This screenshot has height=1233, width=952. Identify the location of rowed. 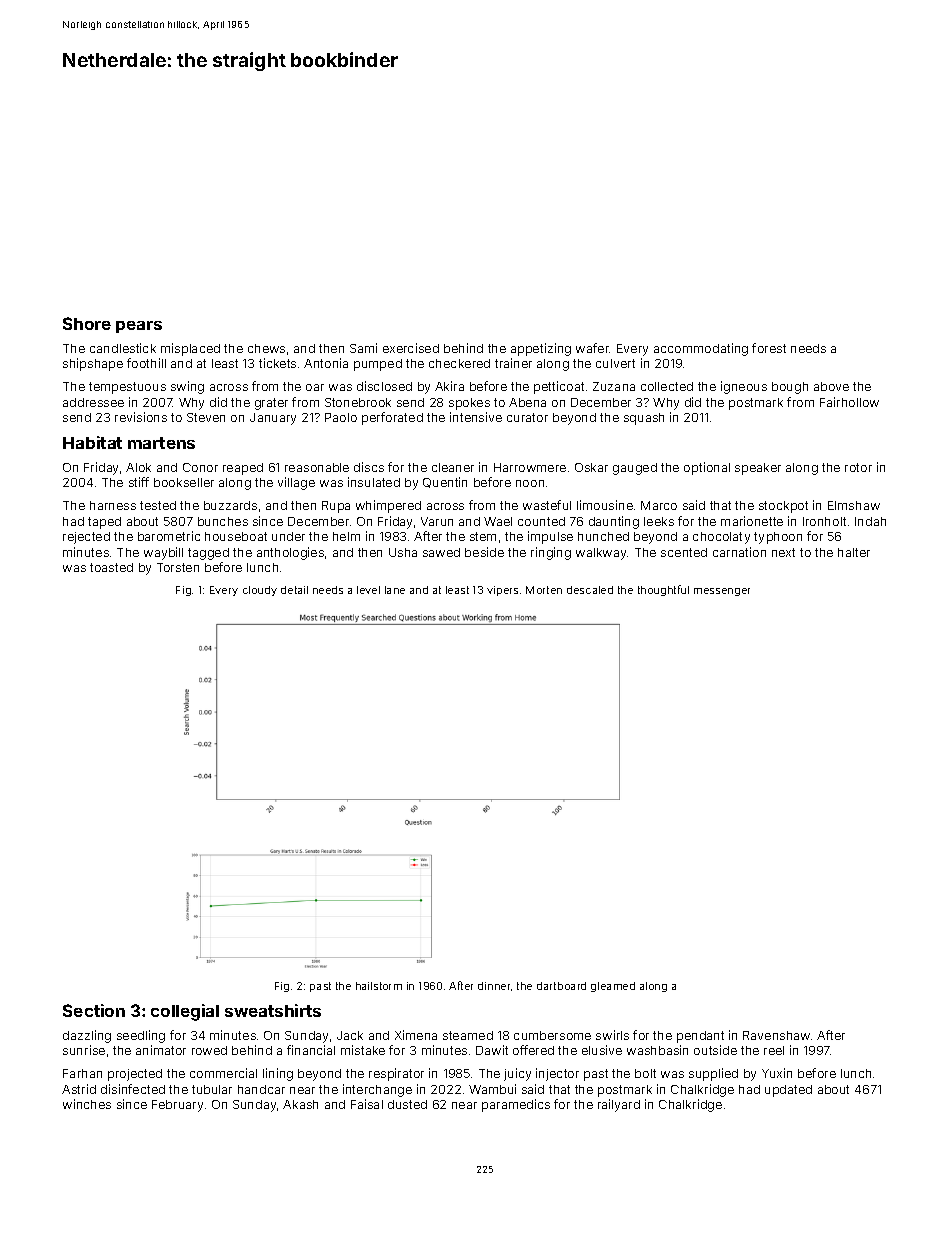
(209, 1050).
